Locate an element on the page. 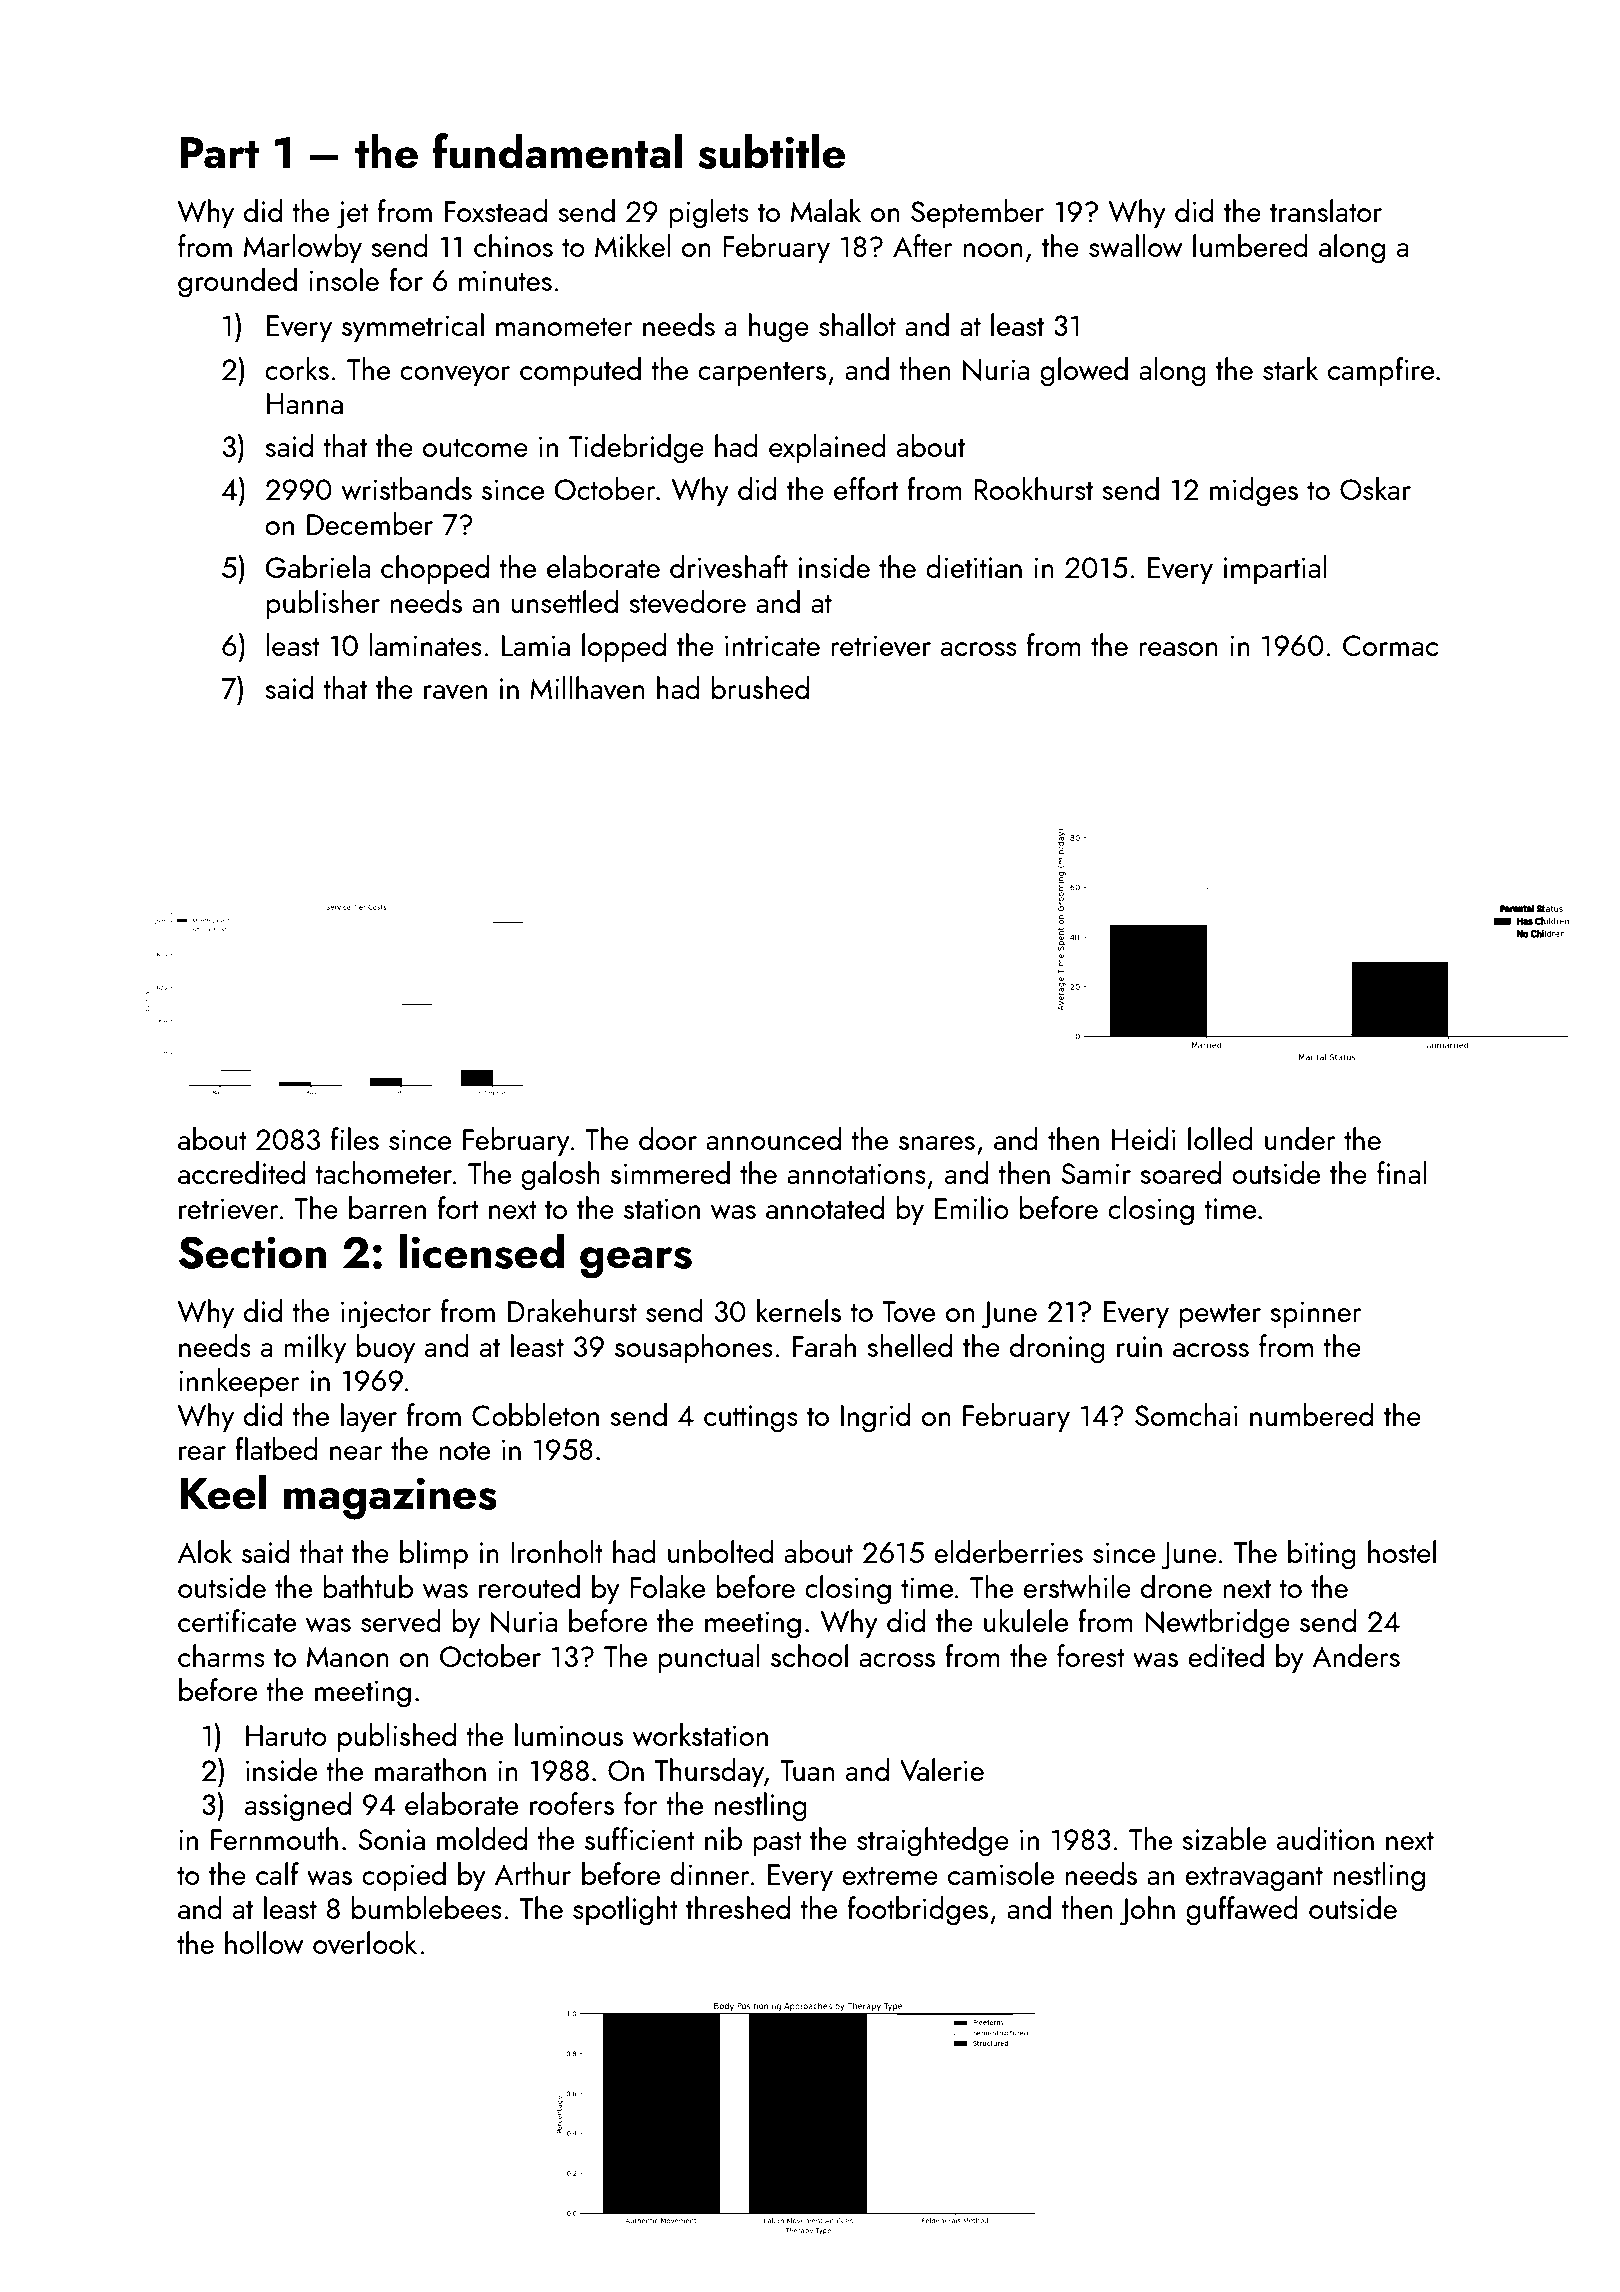 This document has height=2292, width=1620. Cormac is located at coordinates (1390, 645).
